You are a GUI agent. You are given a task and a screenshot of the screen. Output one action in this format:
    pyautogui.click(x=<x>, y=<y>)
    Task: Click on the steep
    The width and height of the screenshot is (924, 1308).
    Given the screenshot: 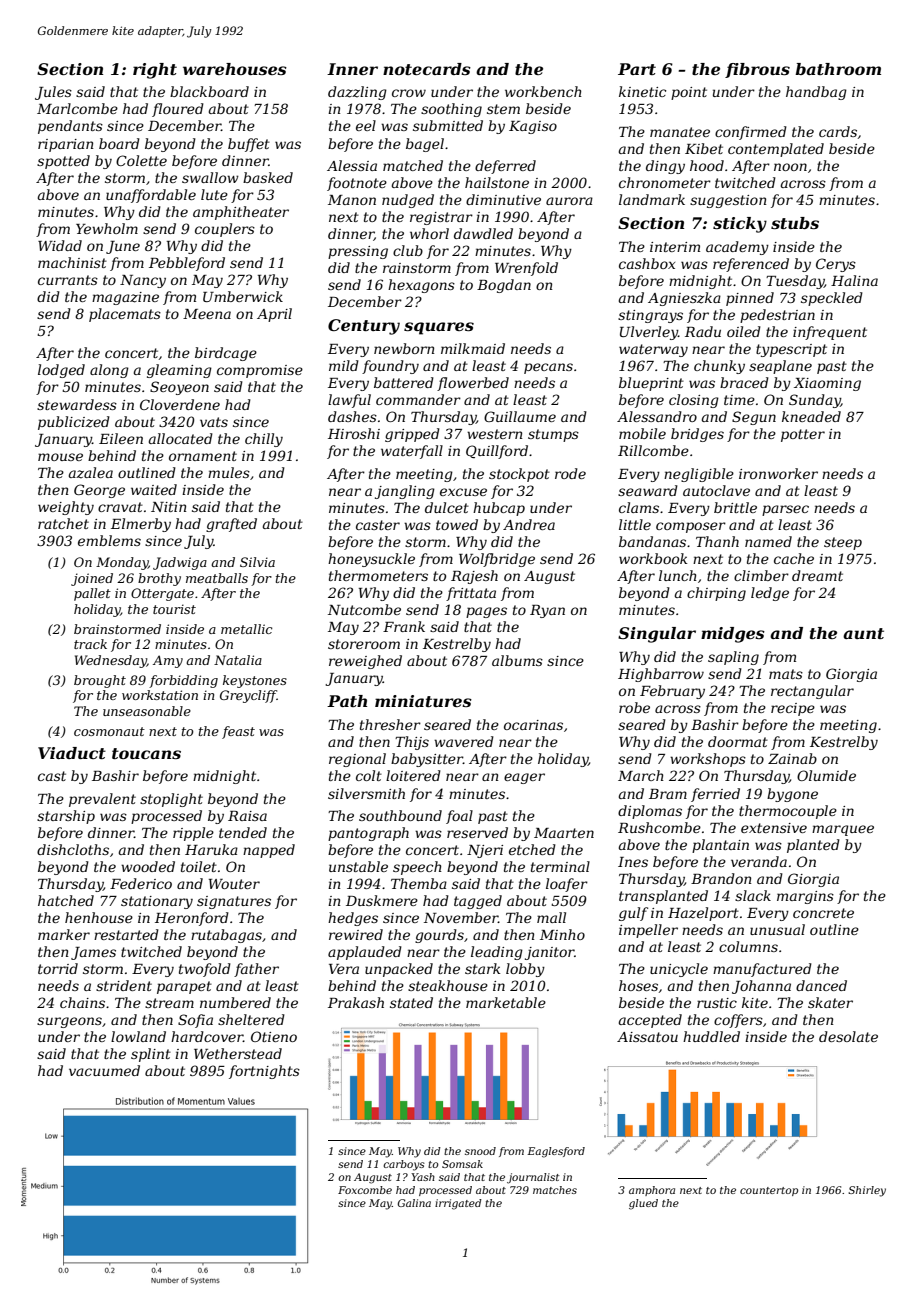 What is the action you would take?
    pyautogui.click(x=843, y=543)
